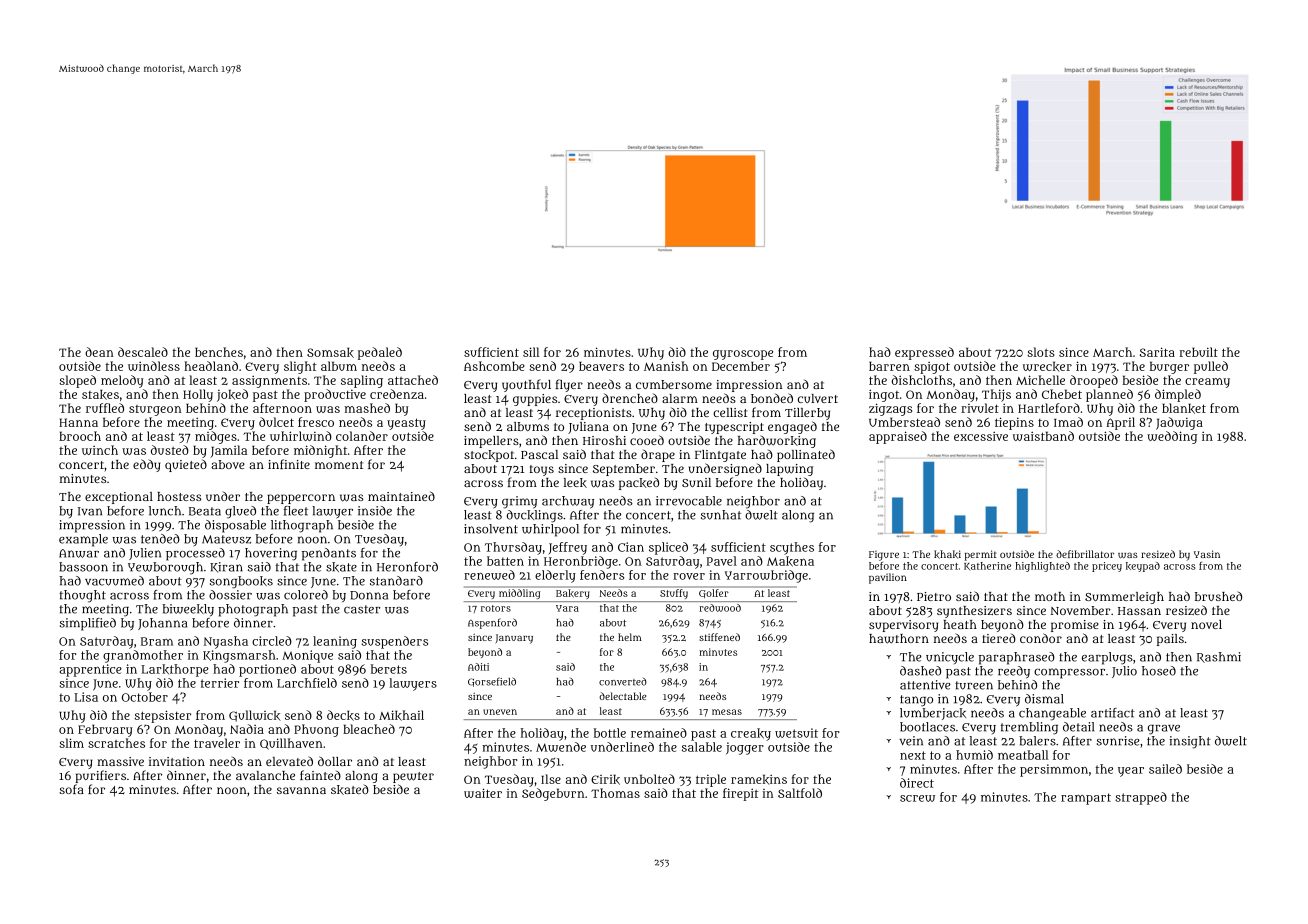 The height and width of the page is (924, 1308). Describe the element at coordinates (899, 639) in the page. I see `hawthorn` at that location.
